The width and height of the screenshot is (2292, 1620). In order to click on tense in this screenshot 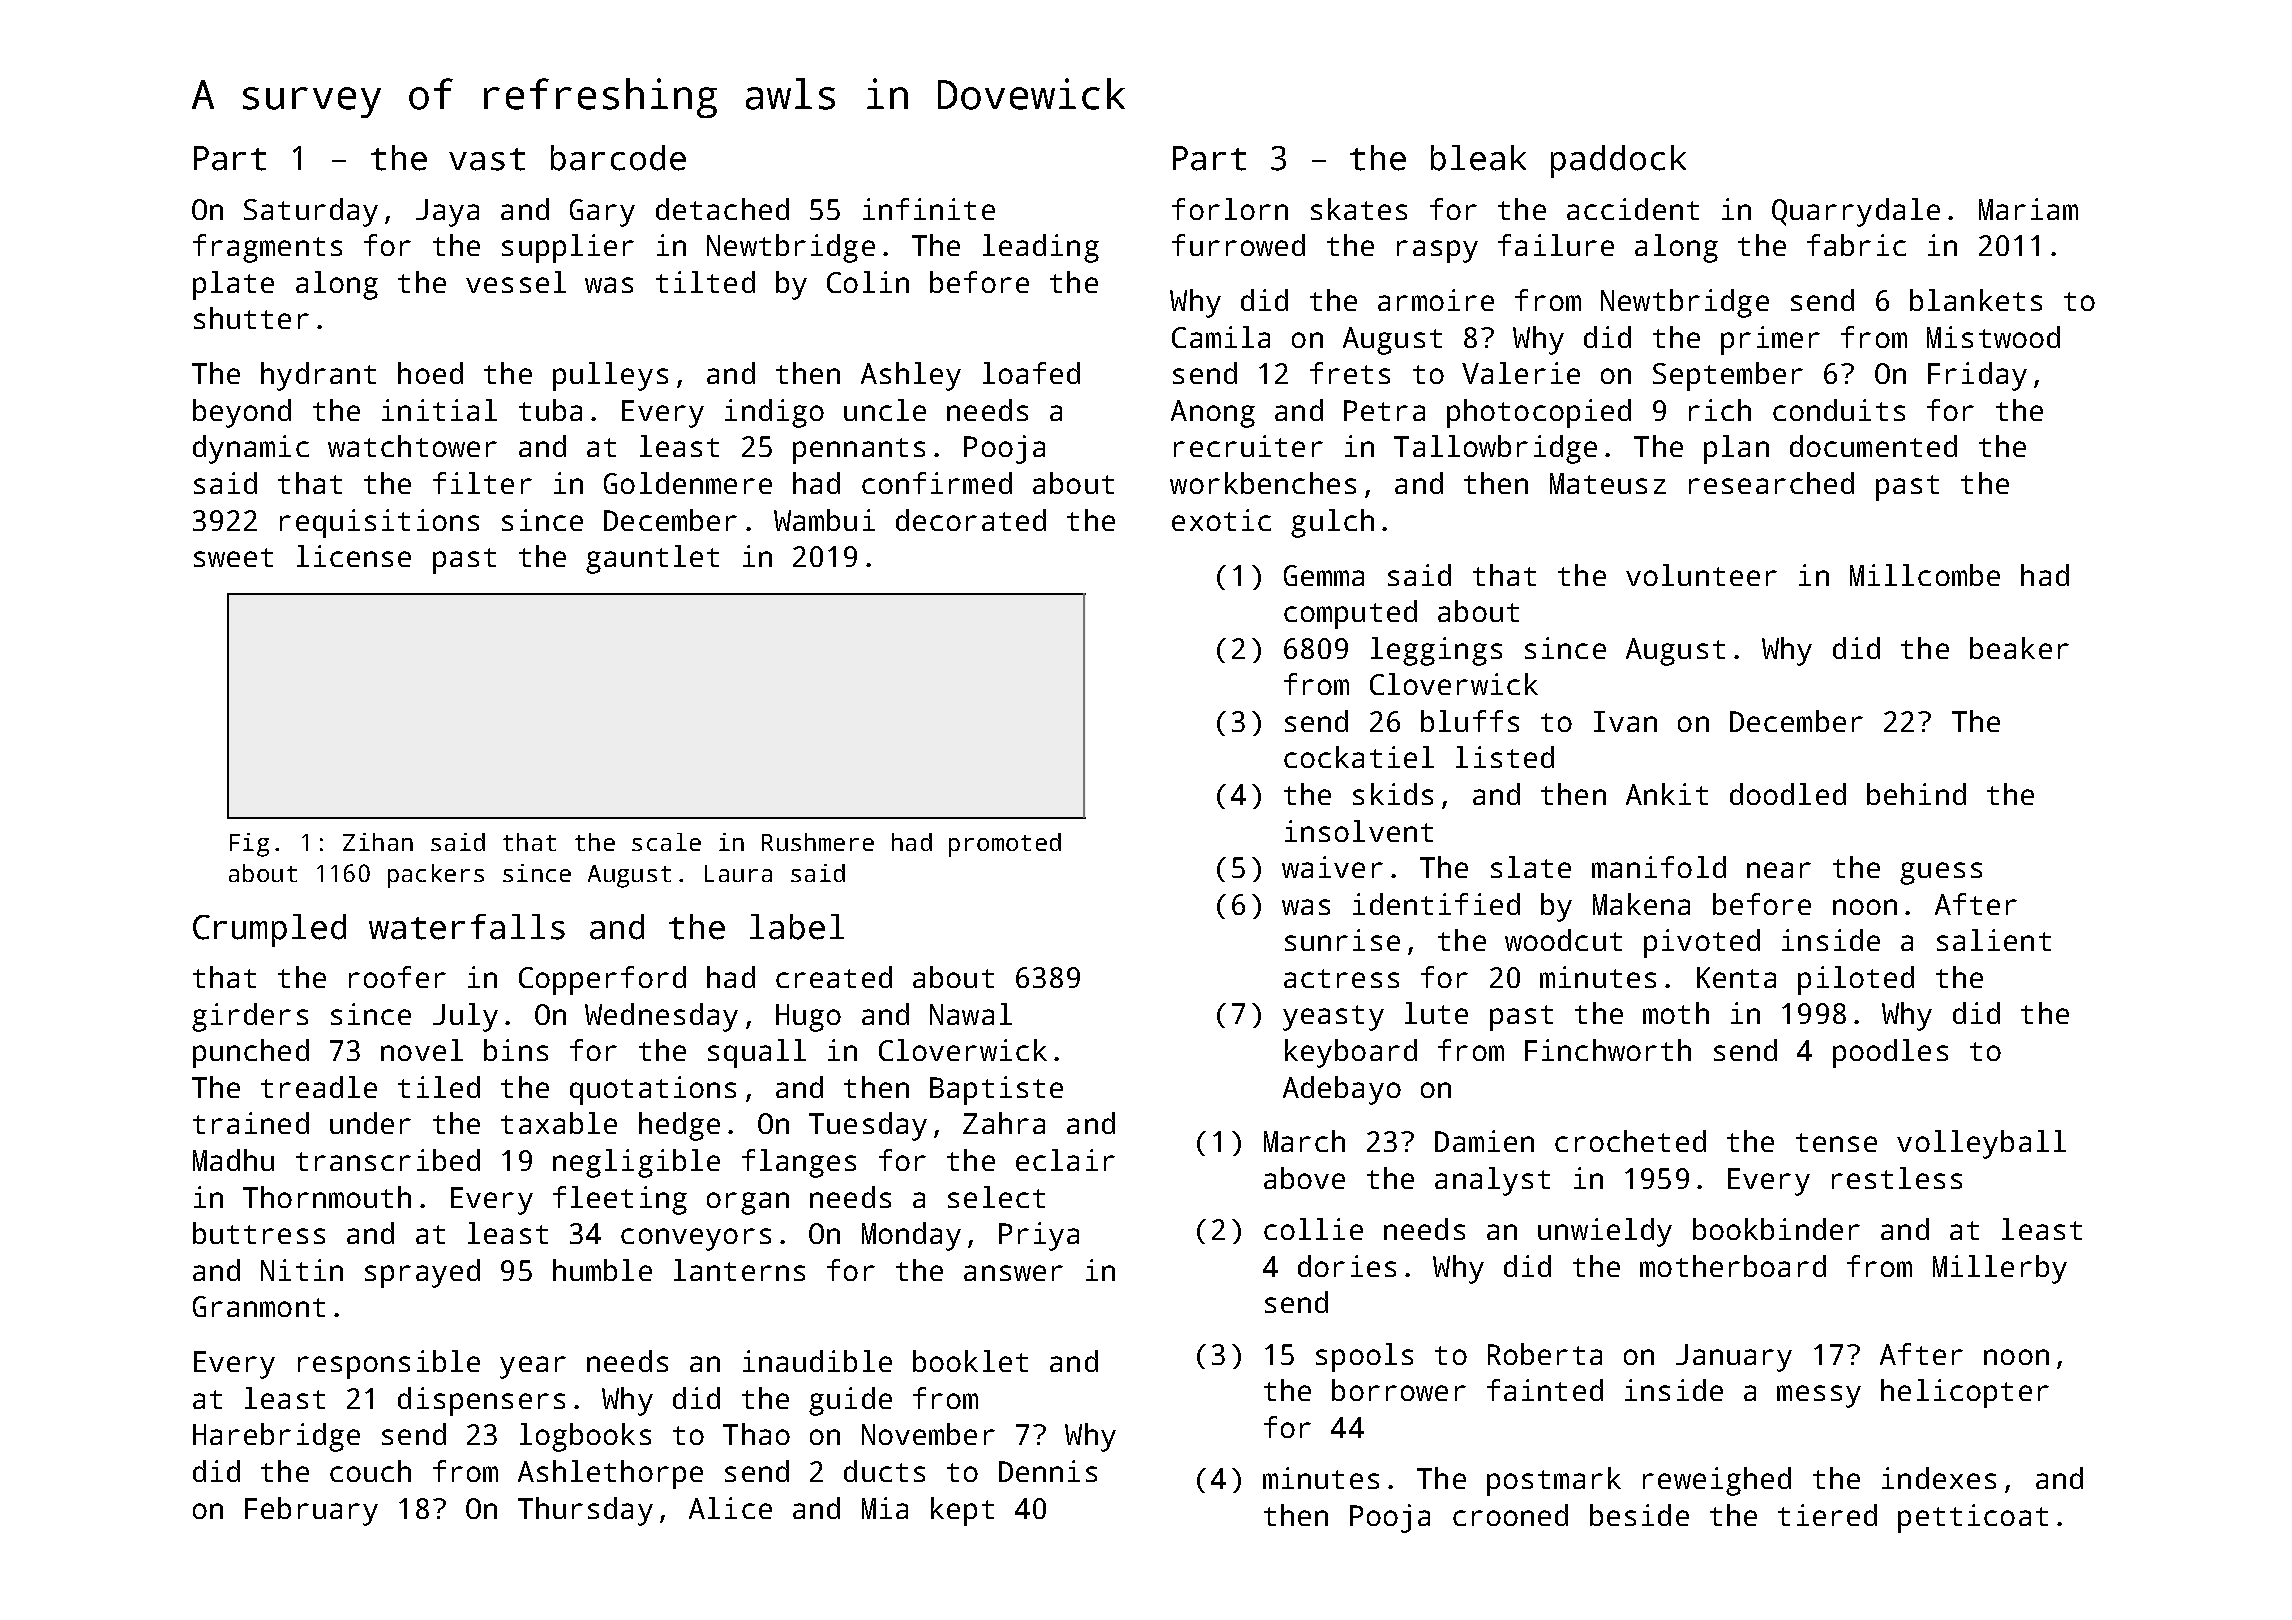, I will do `click(1836, 1142)`.
